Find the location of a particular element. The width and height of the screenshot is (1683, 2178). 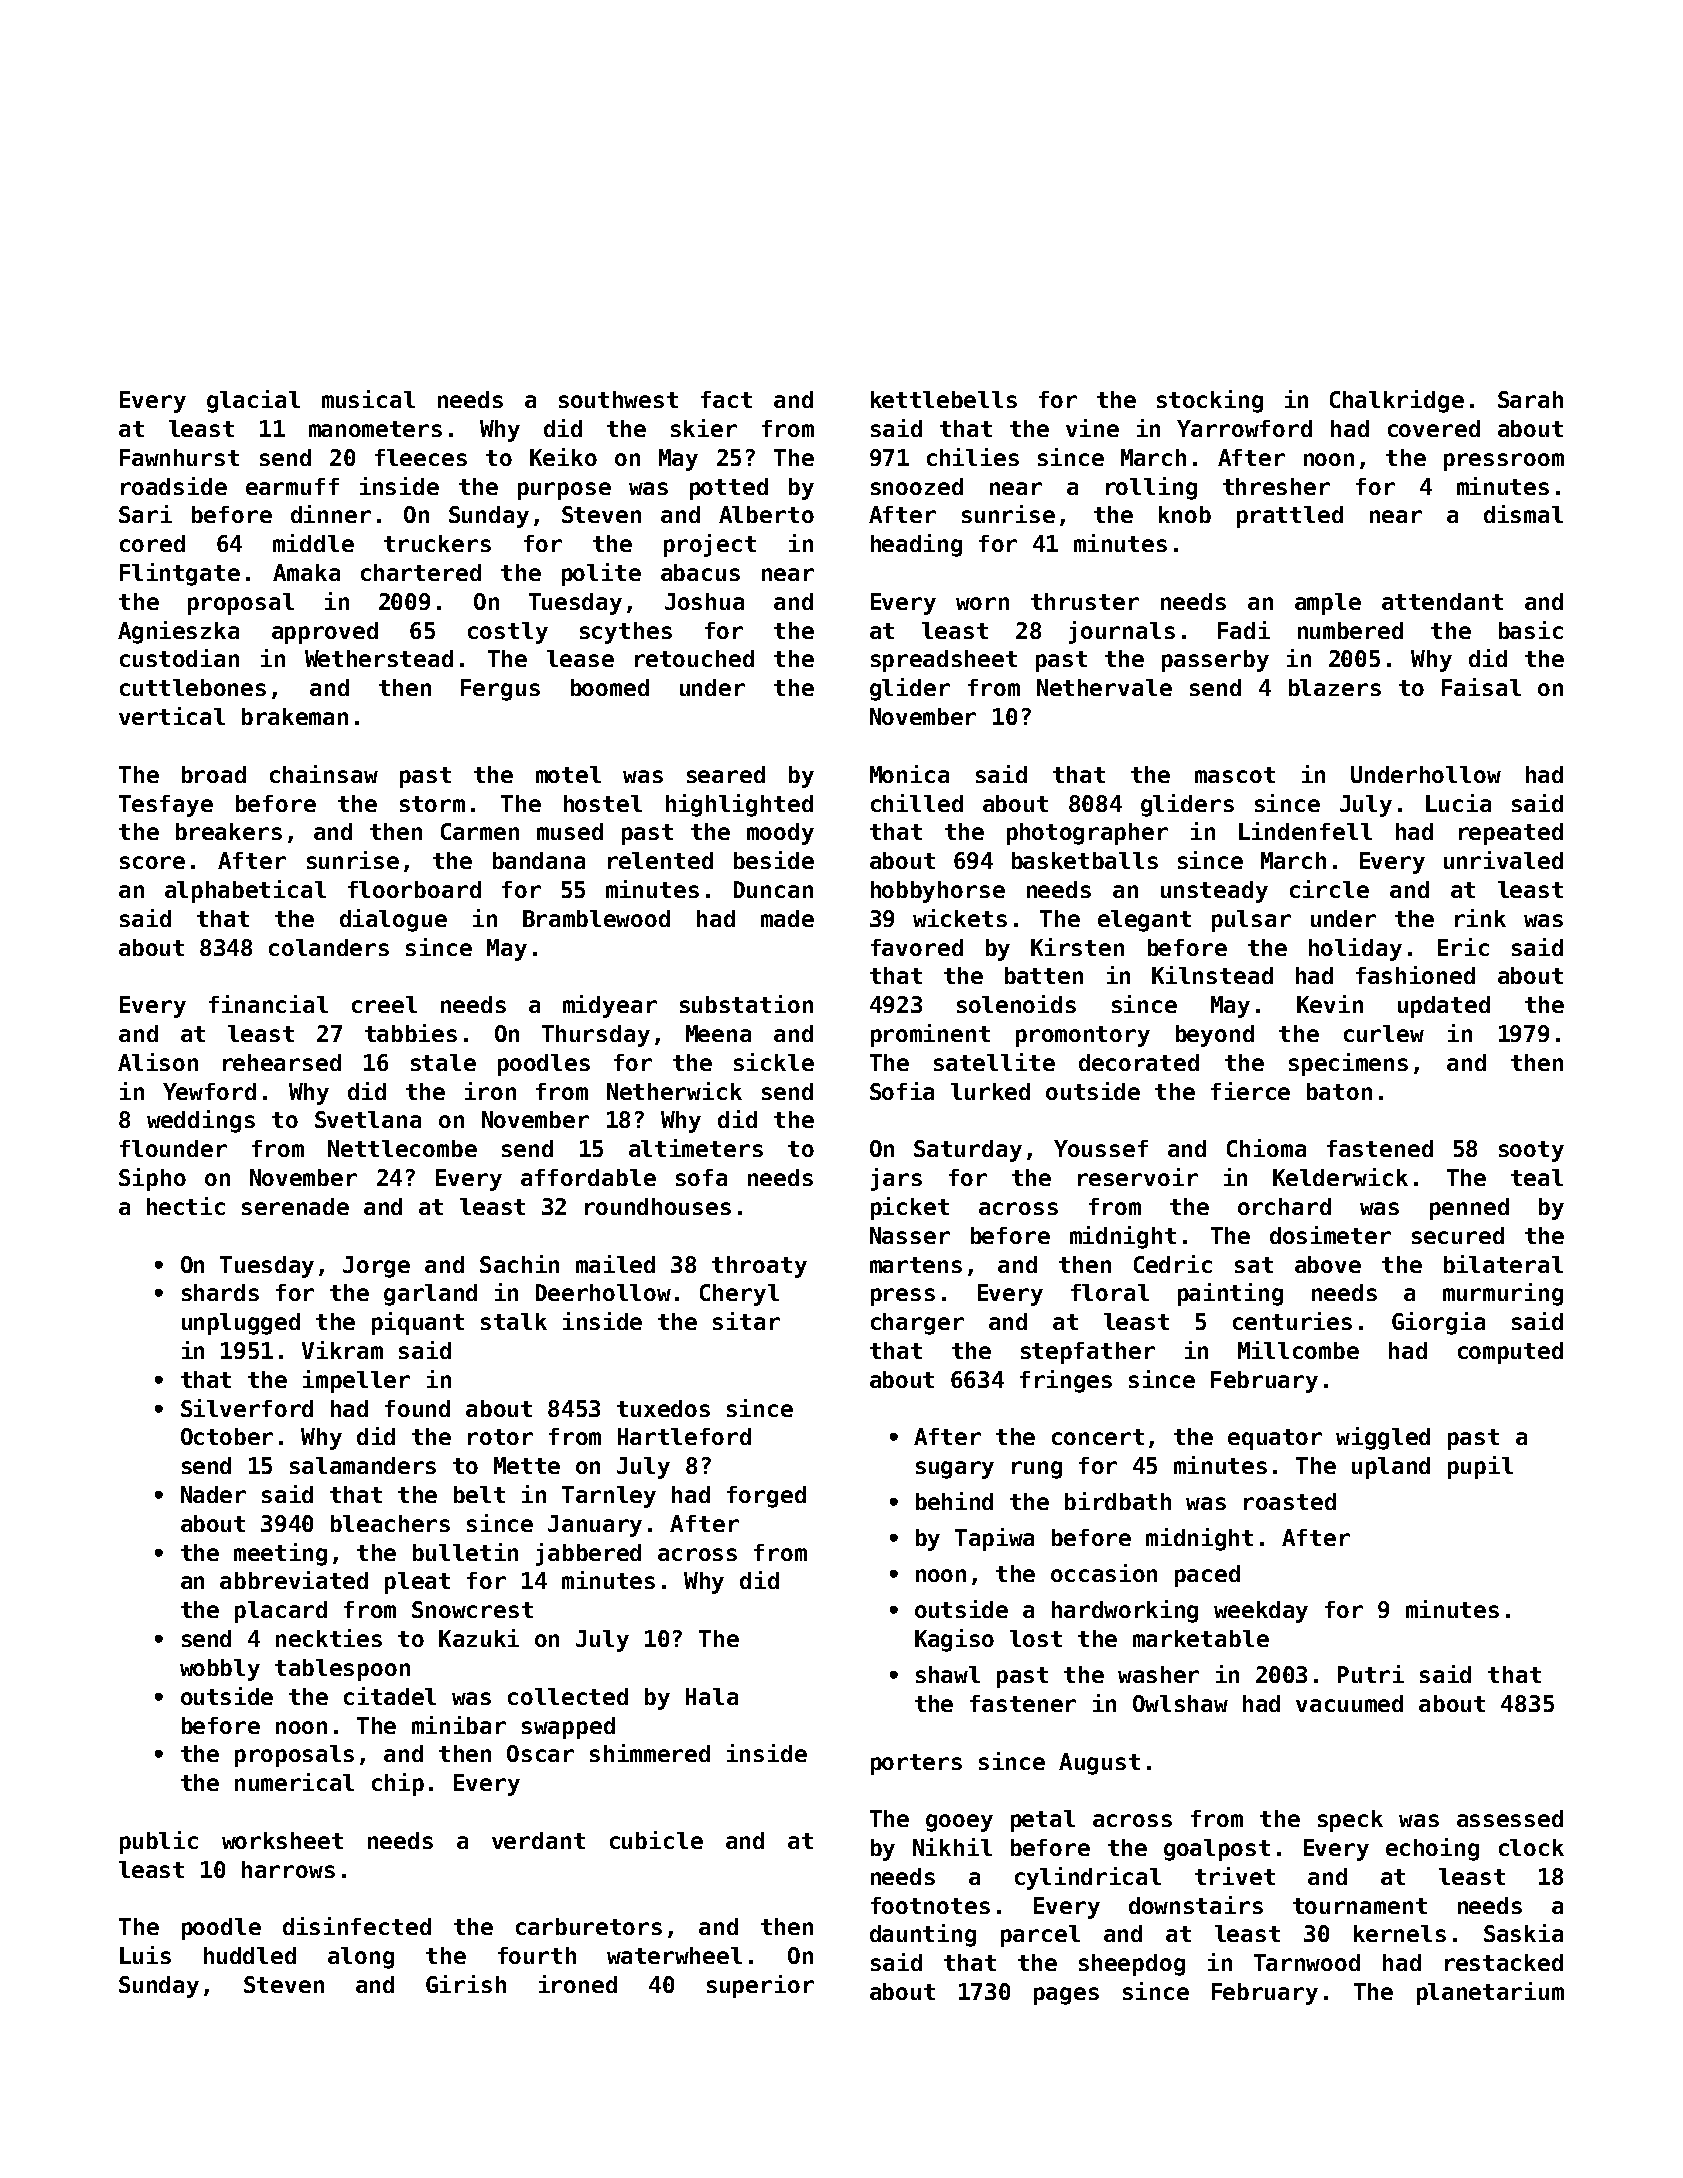

chip is located at coordinates (398, 1784).
